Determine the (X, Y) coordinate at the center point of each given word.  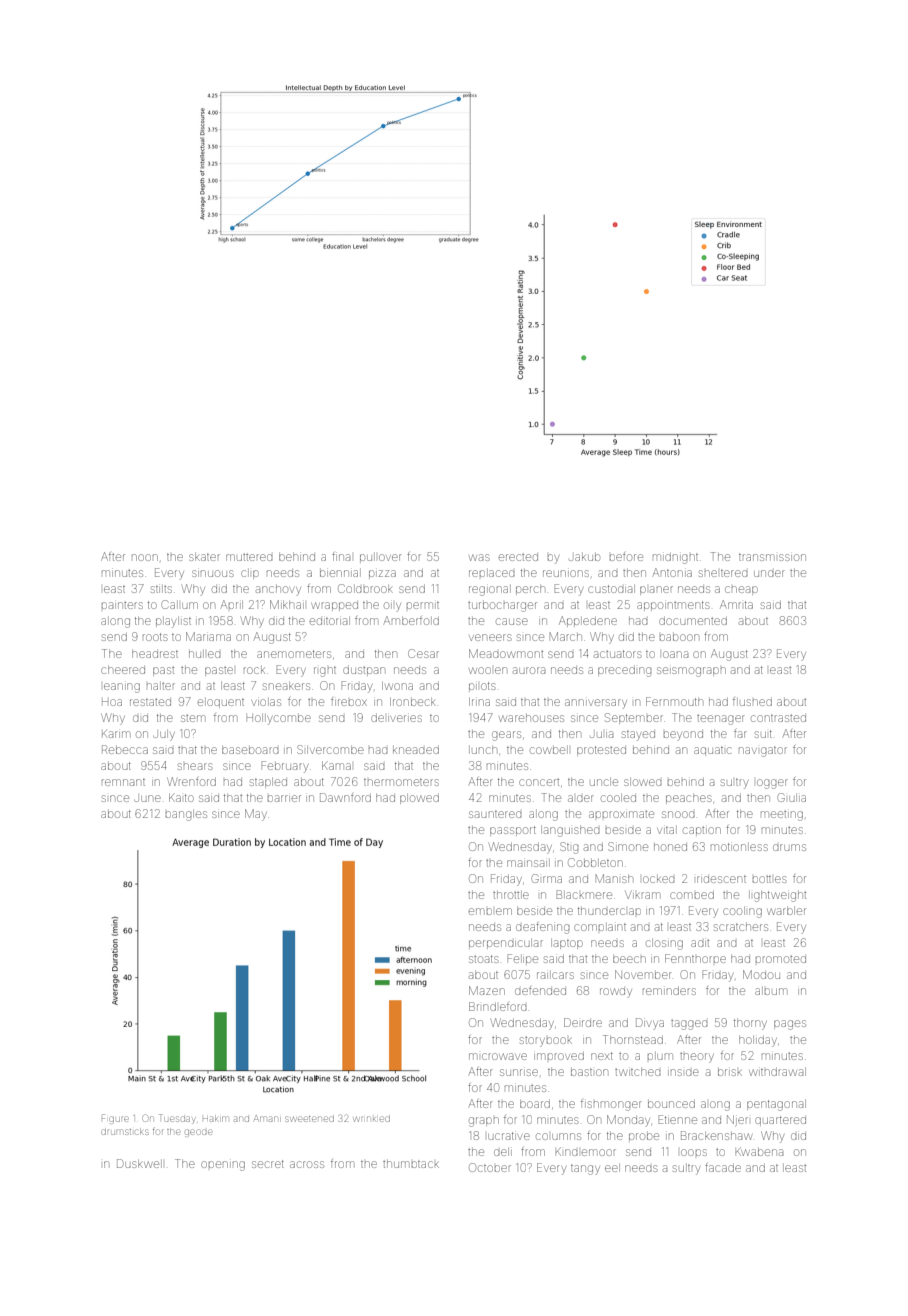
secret (268, 1164)
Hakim (215, 1119)
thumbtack (411, 1164)
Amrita (736, 604)
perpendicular (506, 944)
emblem (490, 911)
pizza (382, 574)
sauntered (495, 814)
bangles (186, 815)
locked (659, 879)
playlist (173, 622)
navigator (763, 752)
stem (193, 718)
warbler (786, 911)
